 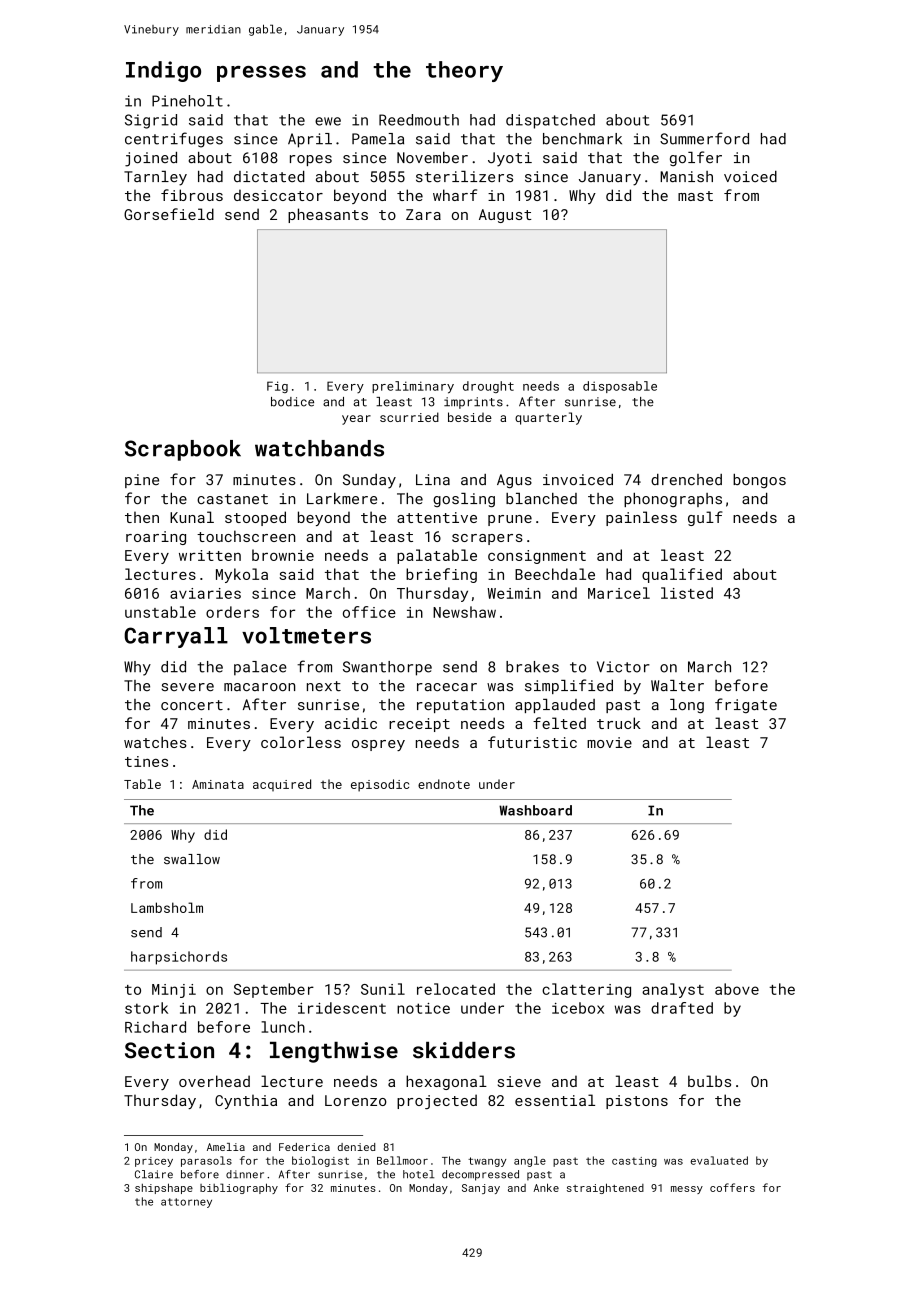 What do you see at coordinates (687, 593) in the document?
I see `listed` at bounding box center [687, 593].
